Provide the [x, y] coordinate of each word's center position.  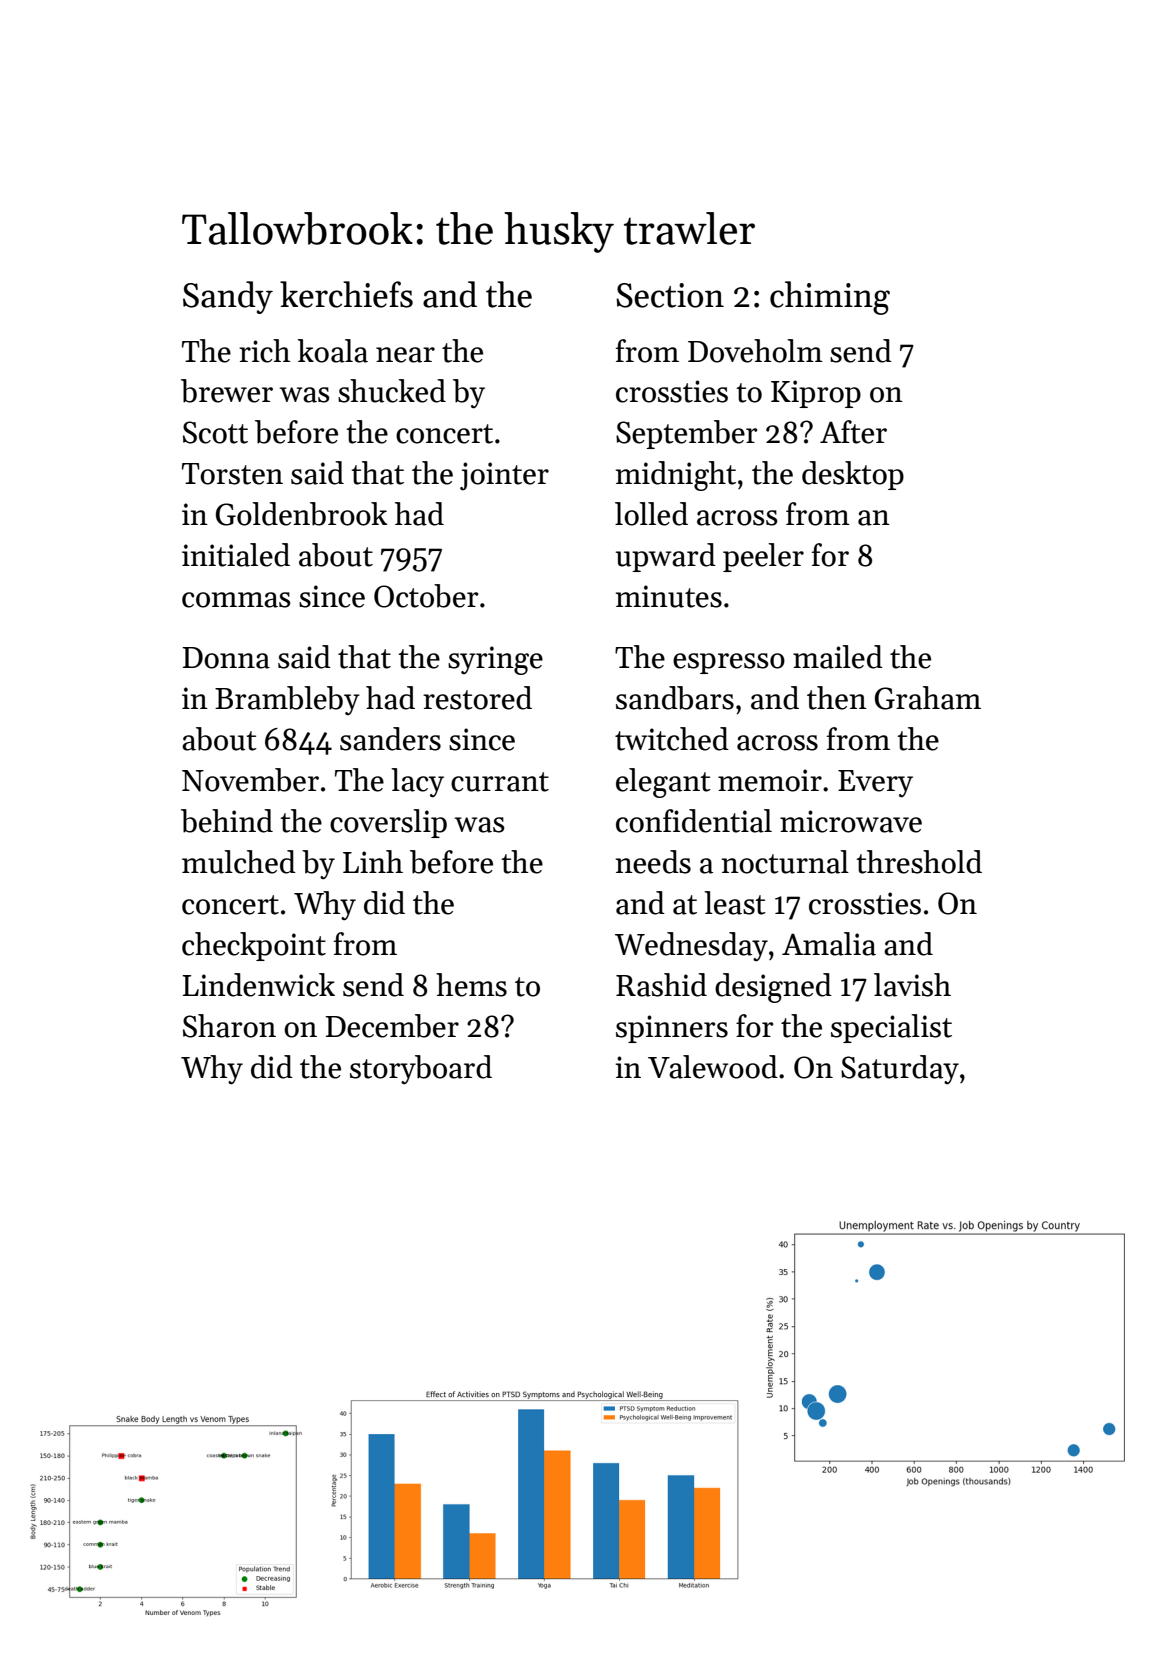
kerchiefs [346, 294]
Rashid [661, 985]
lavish [912, 985]
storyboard [421, 1070]
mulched [239, 862]
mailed [838, 657]
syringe [495, 660]
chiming [830, 298]
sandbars [675, 698]
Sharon [229, 1026]
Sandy [228, 297]
